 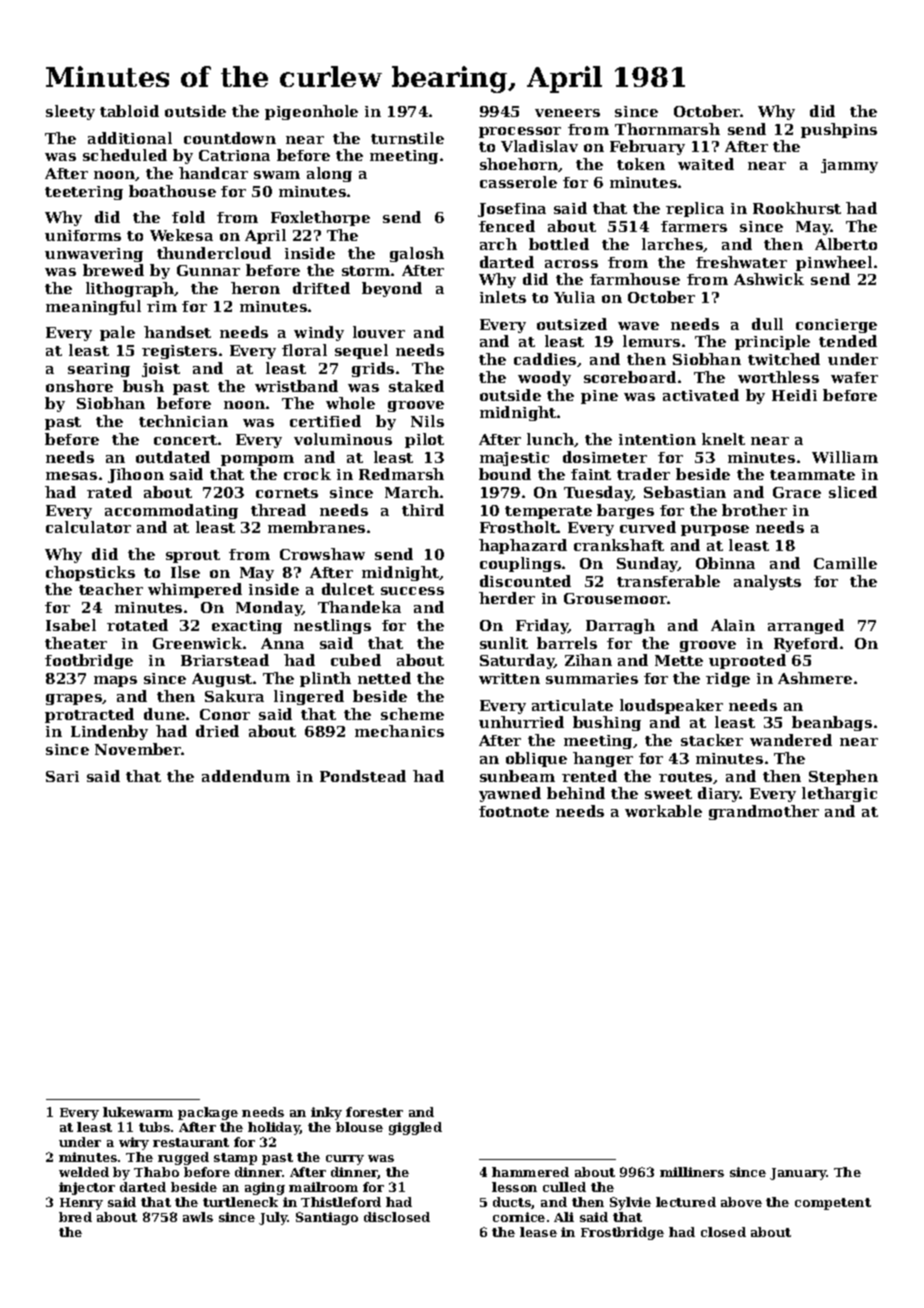 What do you see at coordinates (839, 130) in the screenshot?
I see `pushpins` at bounding box center [839, 130].
